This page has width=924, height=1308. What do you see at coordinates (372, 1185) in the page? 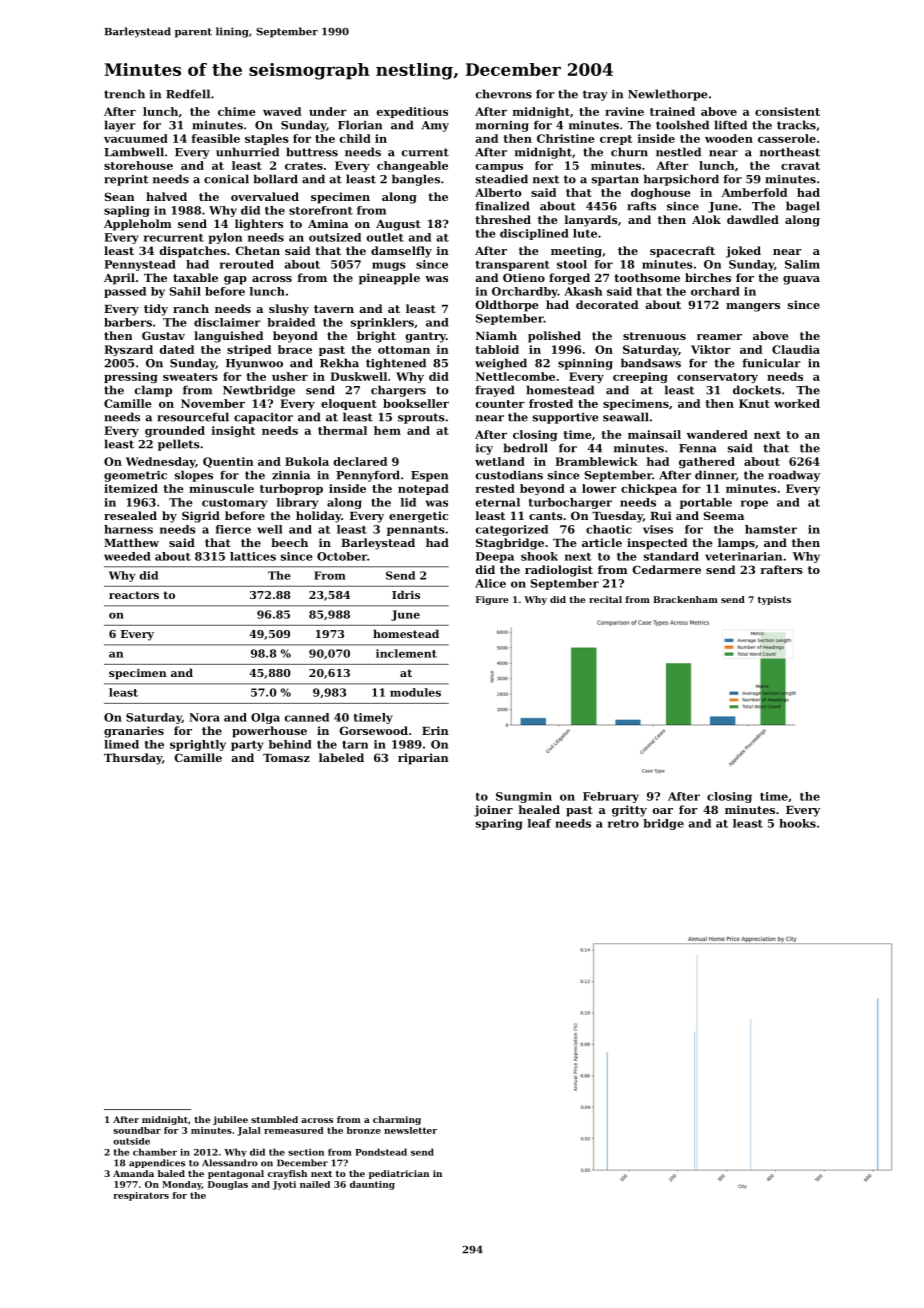
I see `daunting` at bounding box center [372, 1185].
